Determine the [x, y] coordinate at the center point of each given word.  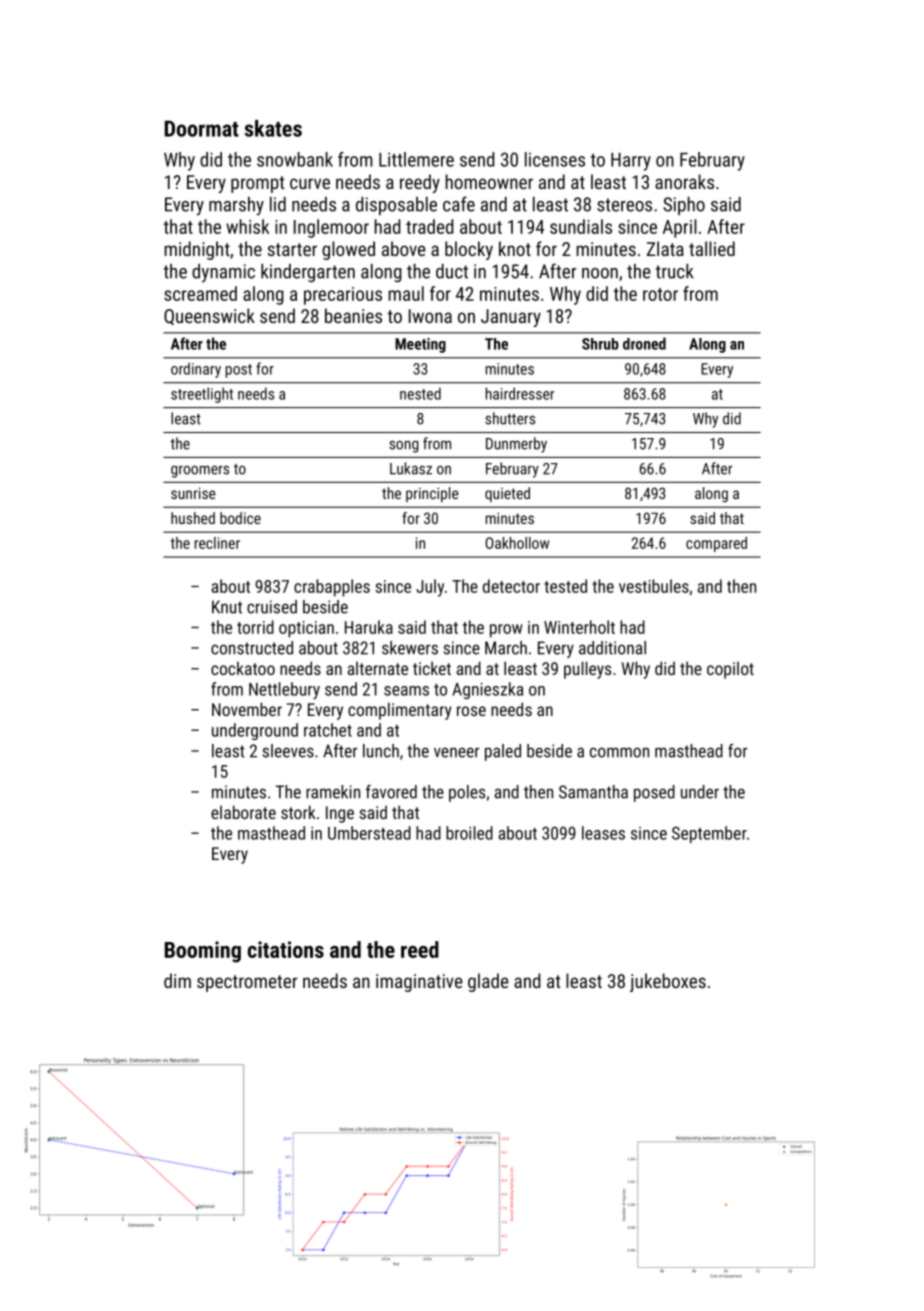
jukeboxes [668, 982]
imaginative [419, 983]
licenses [555, 159]
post [239, 371]
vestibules [654, 586]
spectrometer [247, 983]
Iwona [430, 316]
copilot [730, 670]
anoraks [684, 181]
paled [503, 752]
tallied [712, 248]
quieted [507, 494]
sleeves [288, 751]
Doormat [202, 128]
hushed [193, 518]
